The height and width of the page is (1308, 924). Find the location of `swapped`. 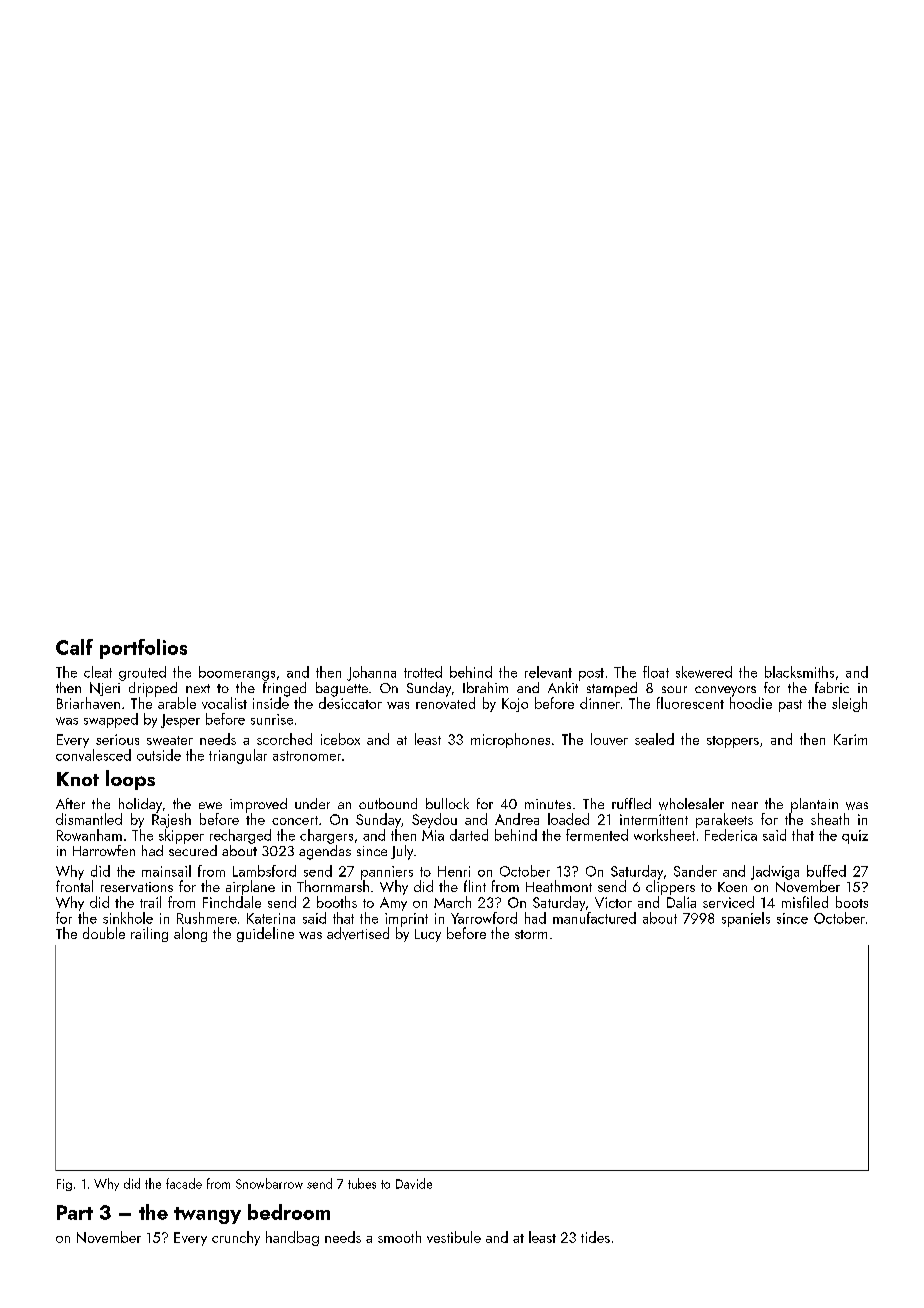

swapped is located at coordinates (111, 720).
